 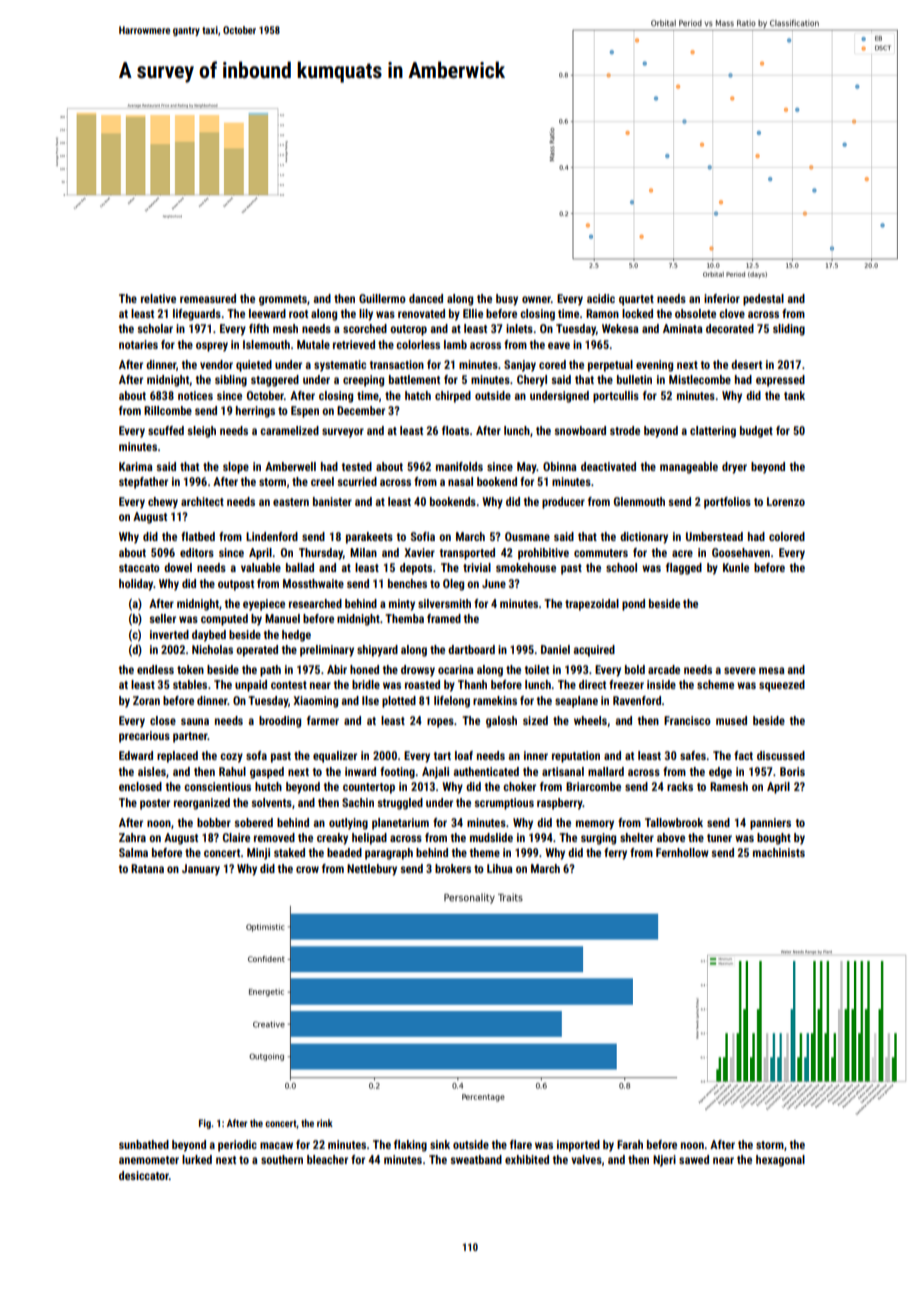 What do you see at coordinates (369, 538) in the screenshot?
I see `parakeets` at bounding box center [369, 538].
